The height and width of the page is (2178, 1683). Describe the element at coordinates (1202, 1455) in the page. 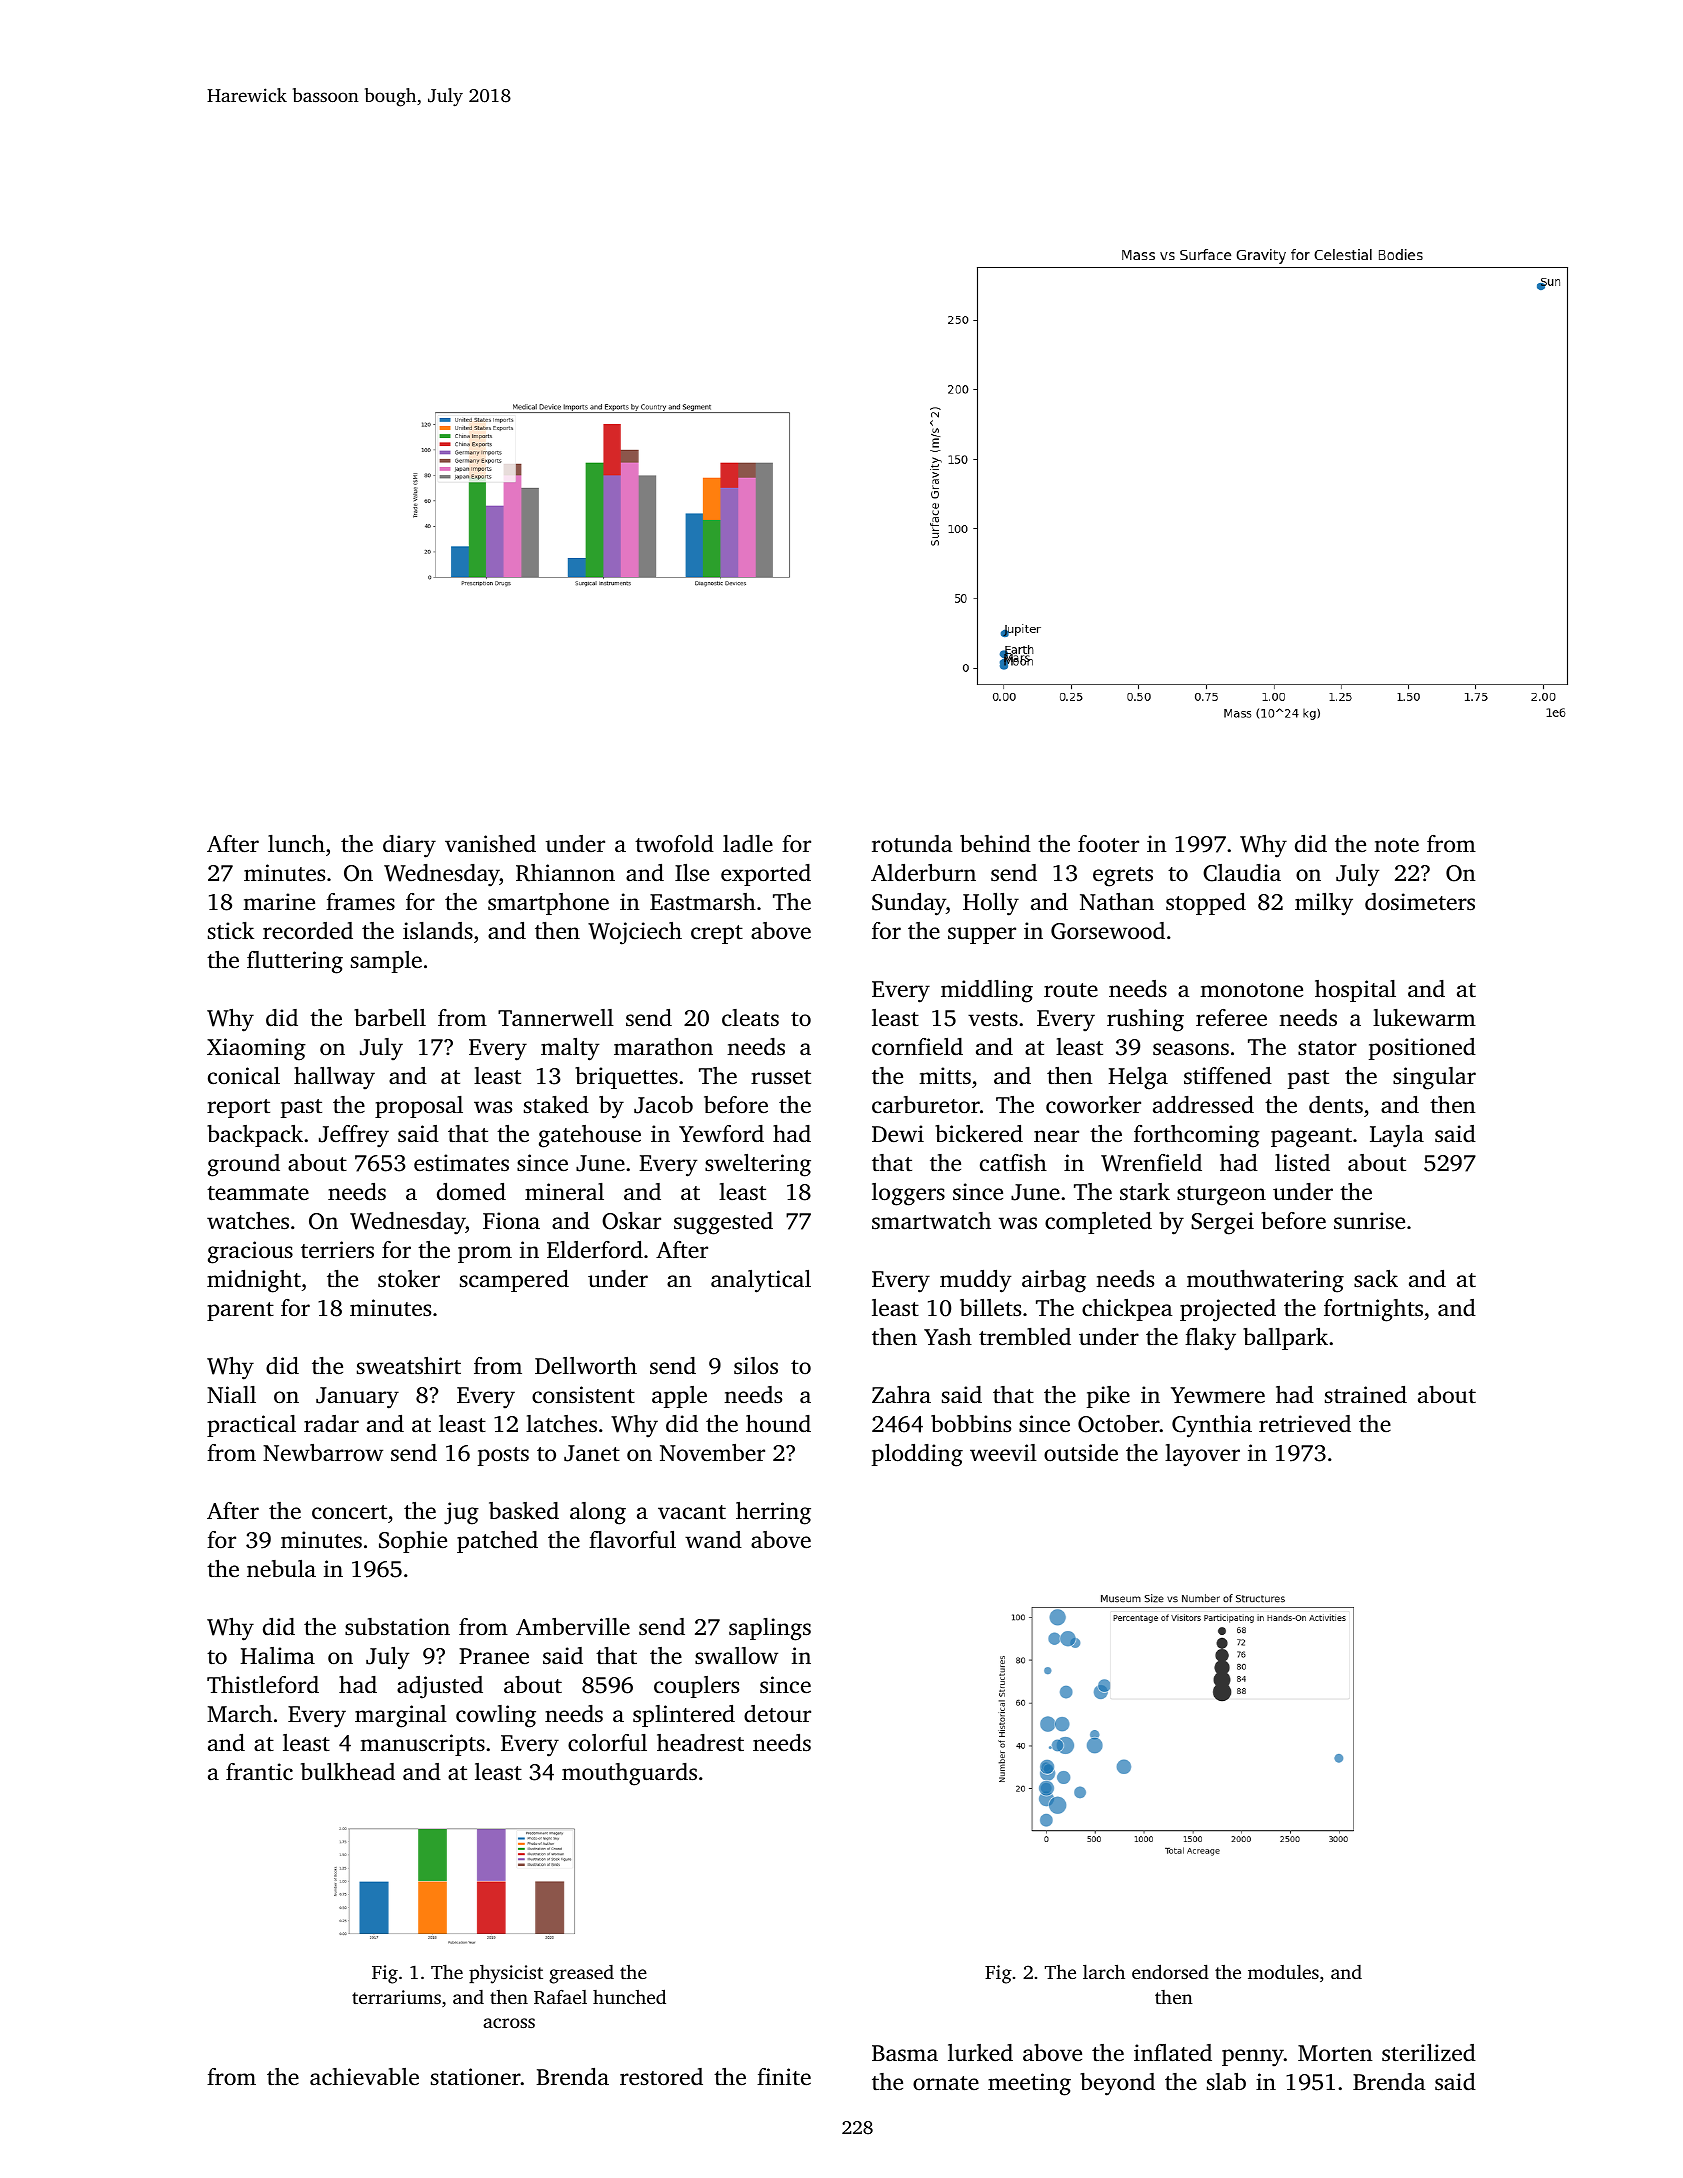

I see `layover` at that location.
